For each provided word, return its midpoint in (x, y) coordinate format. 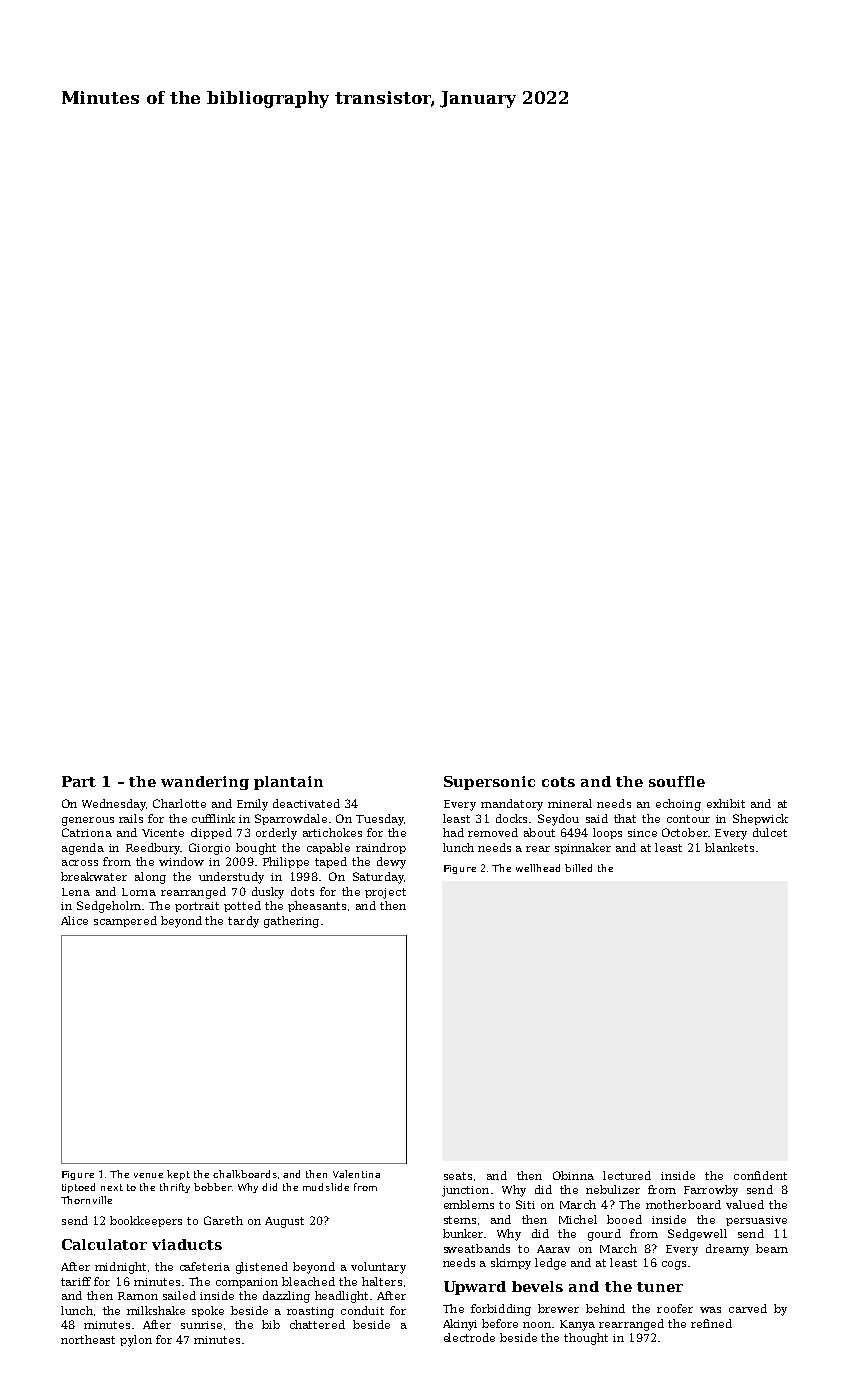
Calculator (104, 1244)
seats (458, 1176)
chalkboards (245, 1174)
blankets (729, 847)
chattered (317, 1324)
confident (760, 1175)
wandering (205, 783)
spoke (208, 1311)
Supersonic (489, 783)
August (284, 1222)
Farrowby (711, 1191)
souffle (677, 781)
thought (586, 1339)
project (385, 893)
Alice (74, 920)
